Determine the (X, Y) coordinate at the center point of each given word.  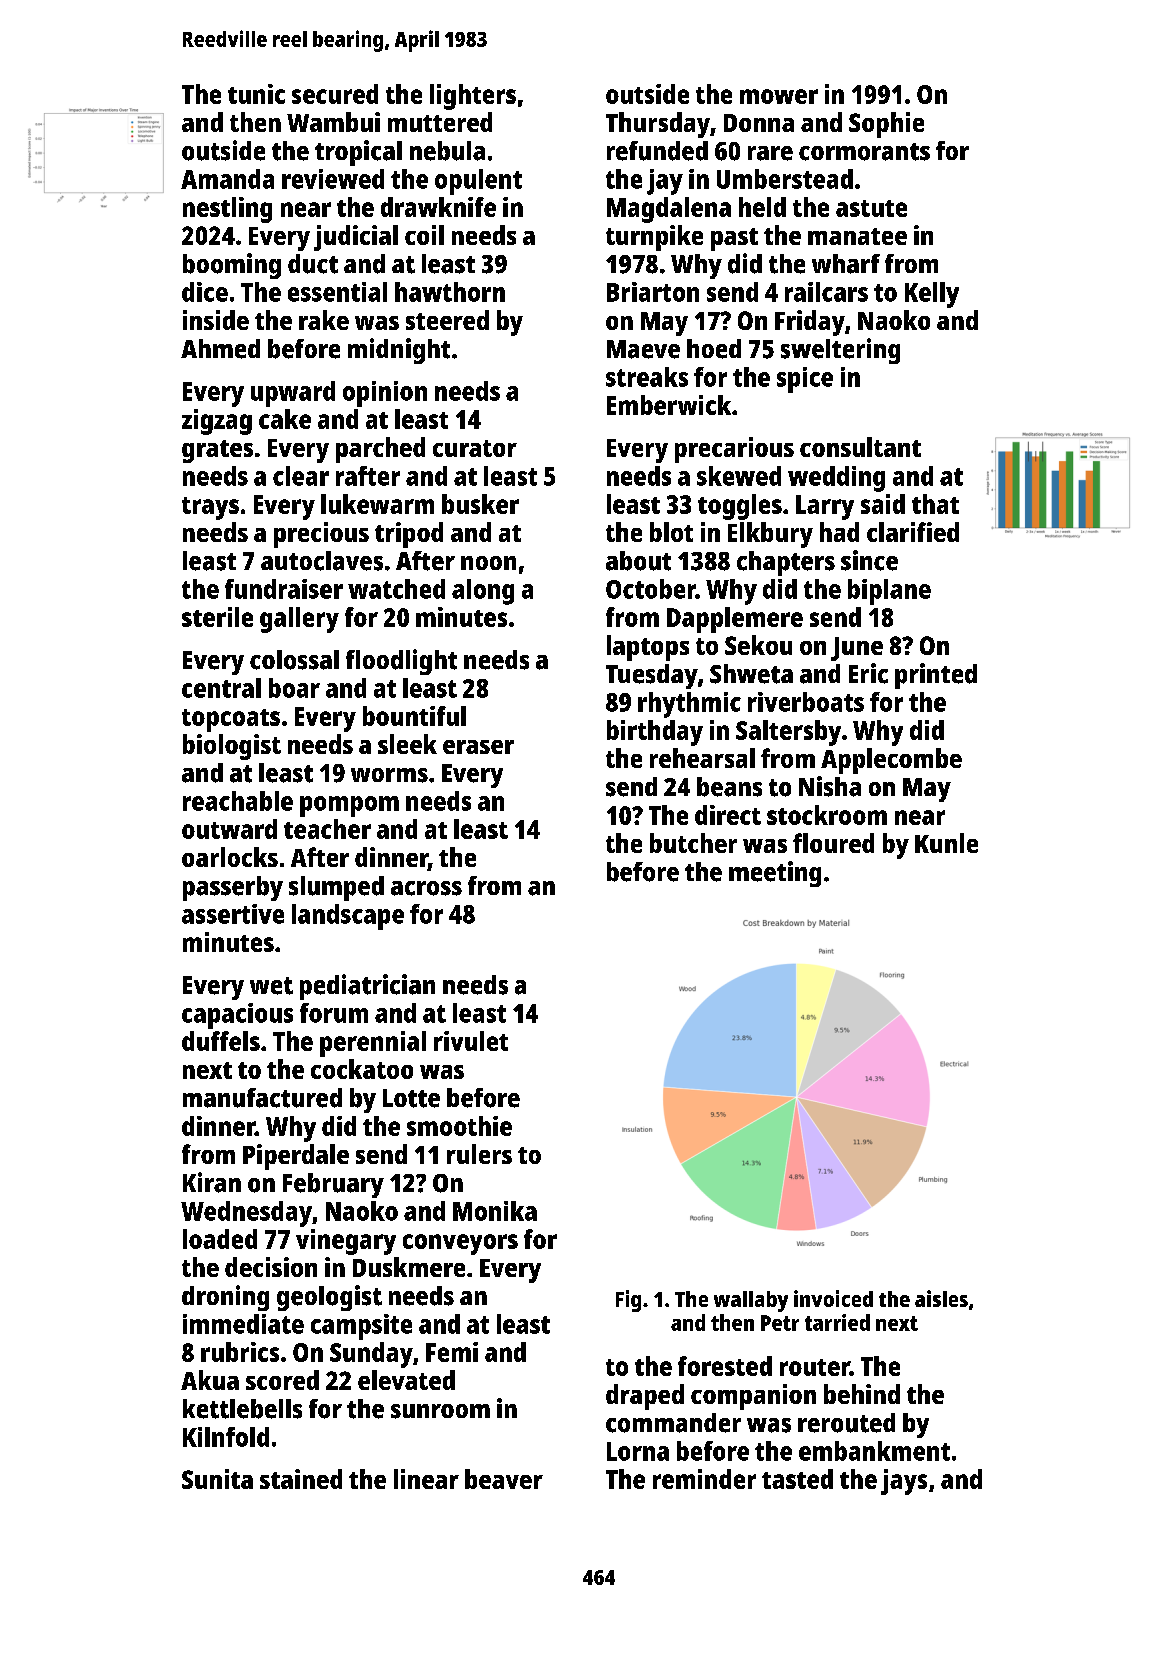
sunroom (440, 1411)
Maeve (643, 349)
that (935, 504)
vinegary (346, 1242)
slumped (336, 888)
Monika (495, 1211)
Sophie (886, 125)
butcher (693, 843)
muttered (440, 122)
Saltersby (788, 733)
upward (293, 394)
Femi (452, 1352)
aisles (941, 1298)
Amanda (227, 179)
